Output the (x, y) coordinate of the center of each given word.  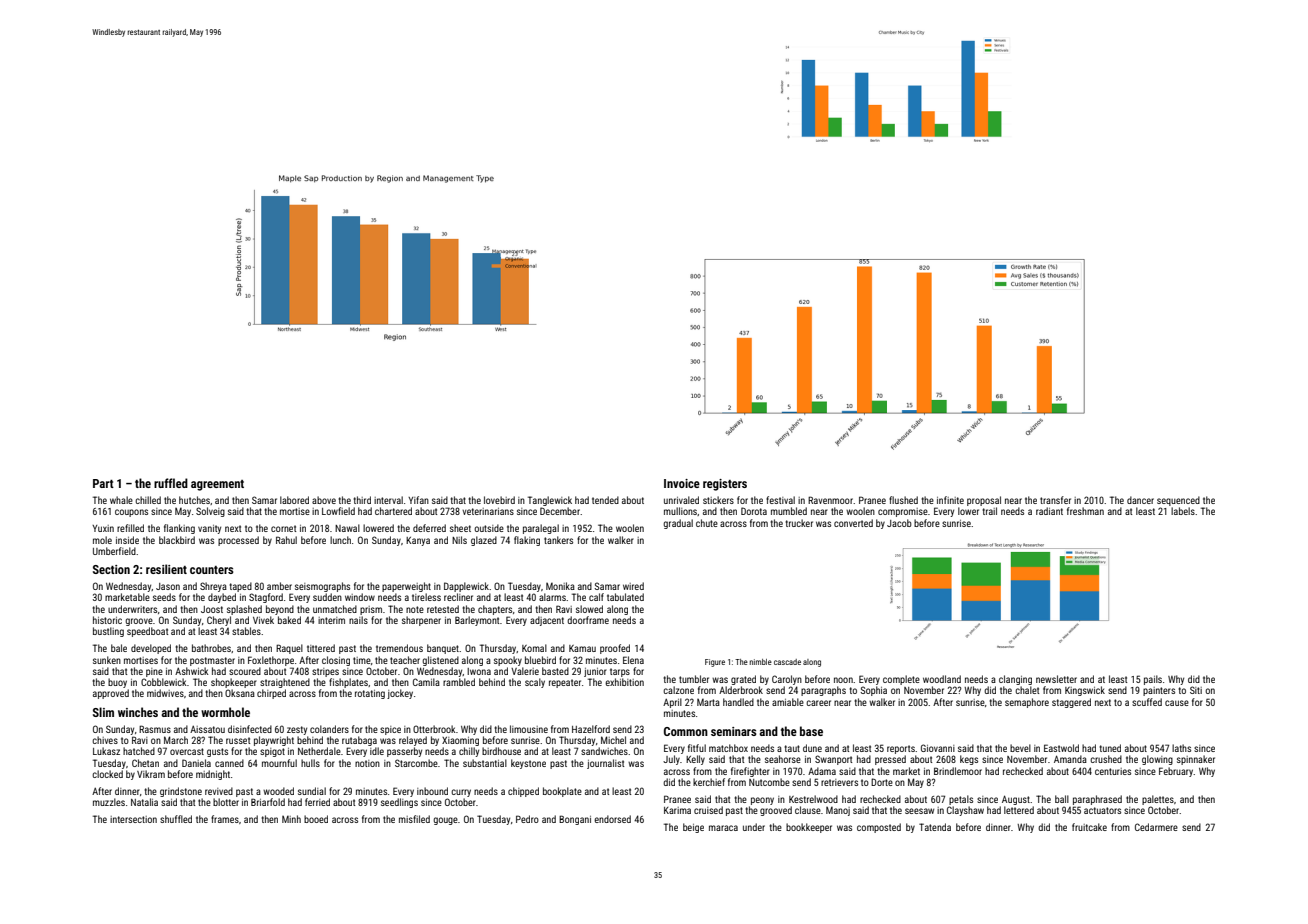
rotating (370, 694)
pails (1153, 680)
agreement (217, 485)
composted (879, 828)
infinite (950, 500)
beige (693, 828)
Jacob (899, 523)
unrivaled (681, 500)
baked (289, 620)
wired (633, 586)
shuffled (176, 819)
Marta (708, 702)
